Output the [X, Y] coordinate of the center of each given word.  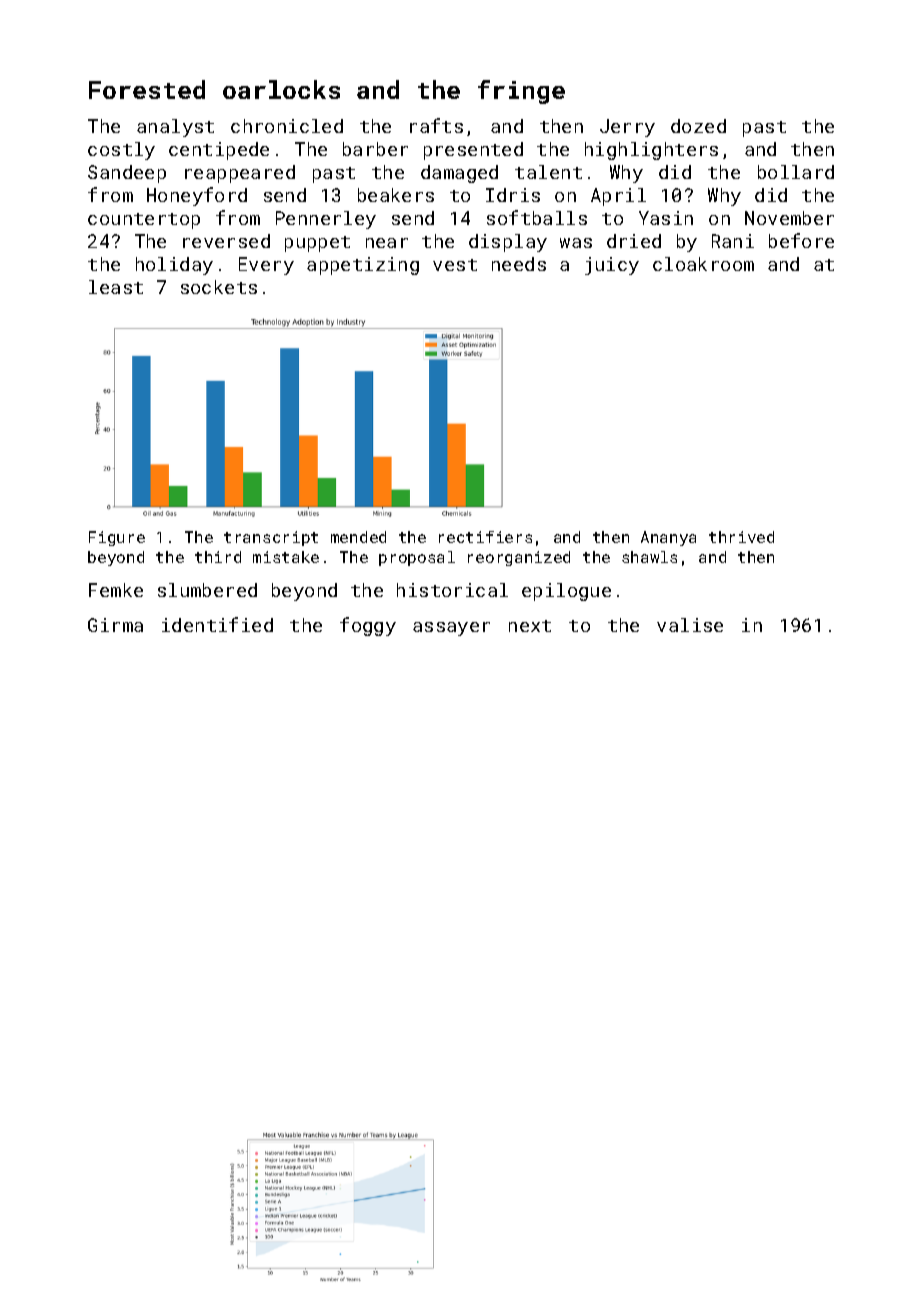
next [530, 626]
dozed [698, 126]
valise [690, 625]
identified [217, 624]
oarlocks [281, 89]
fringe [521, 92]
